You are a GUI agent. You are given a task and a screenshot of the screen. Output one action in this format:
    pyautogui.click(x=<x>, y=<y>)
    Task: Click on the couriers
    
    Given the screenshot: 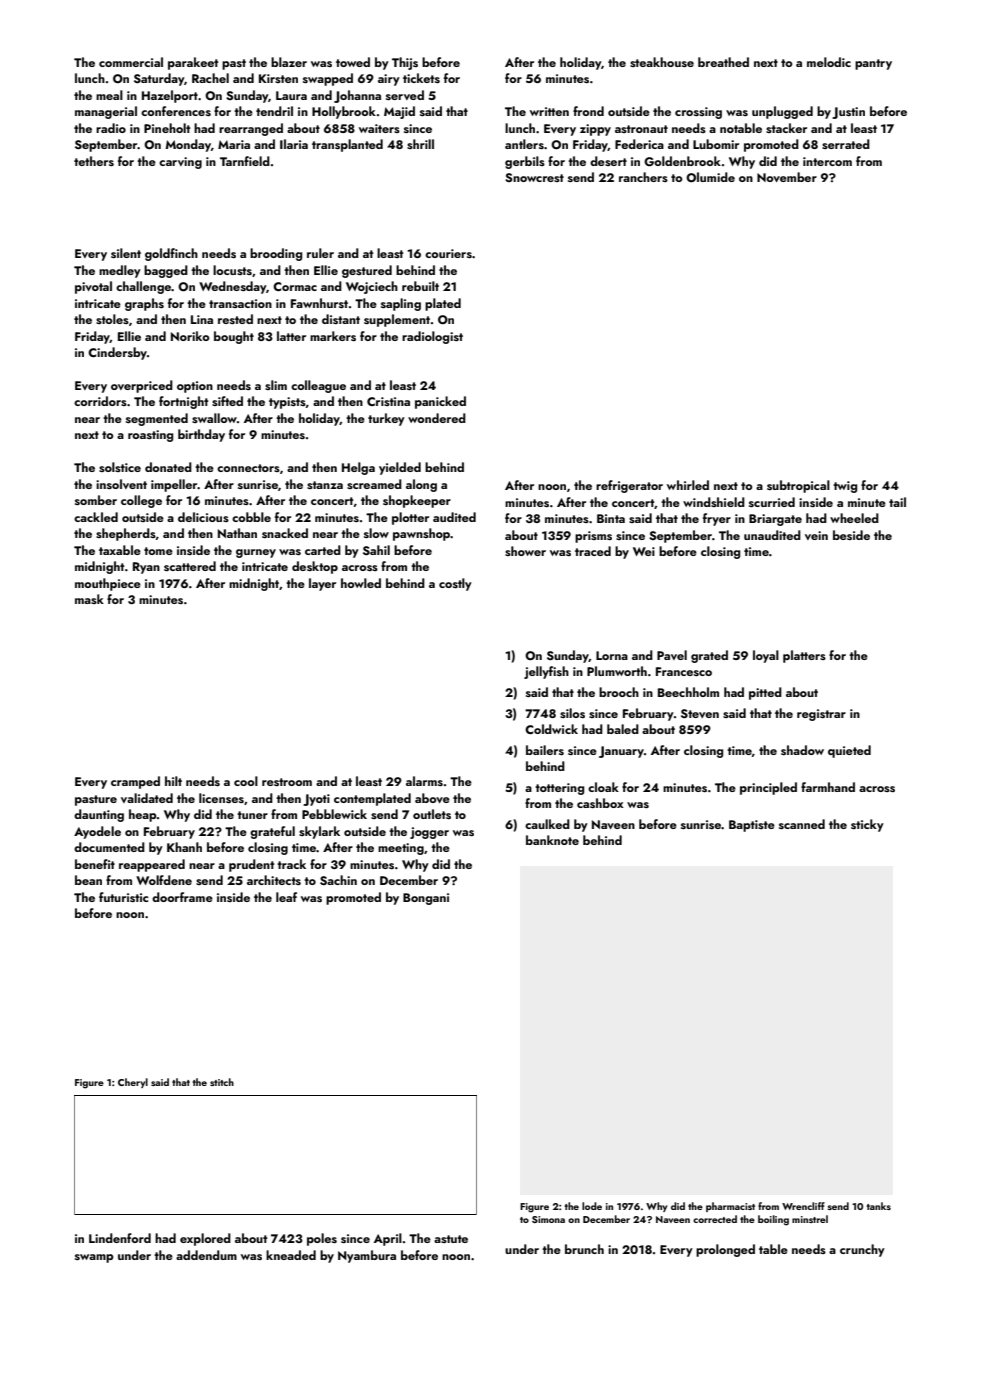 What is the action you would take?
    pyautogui.click(x=448, y=253)
